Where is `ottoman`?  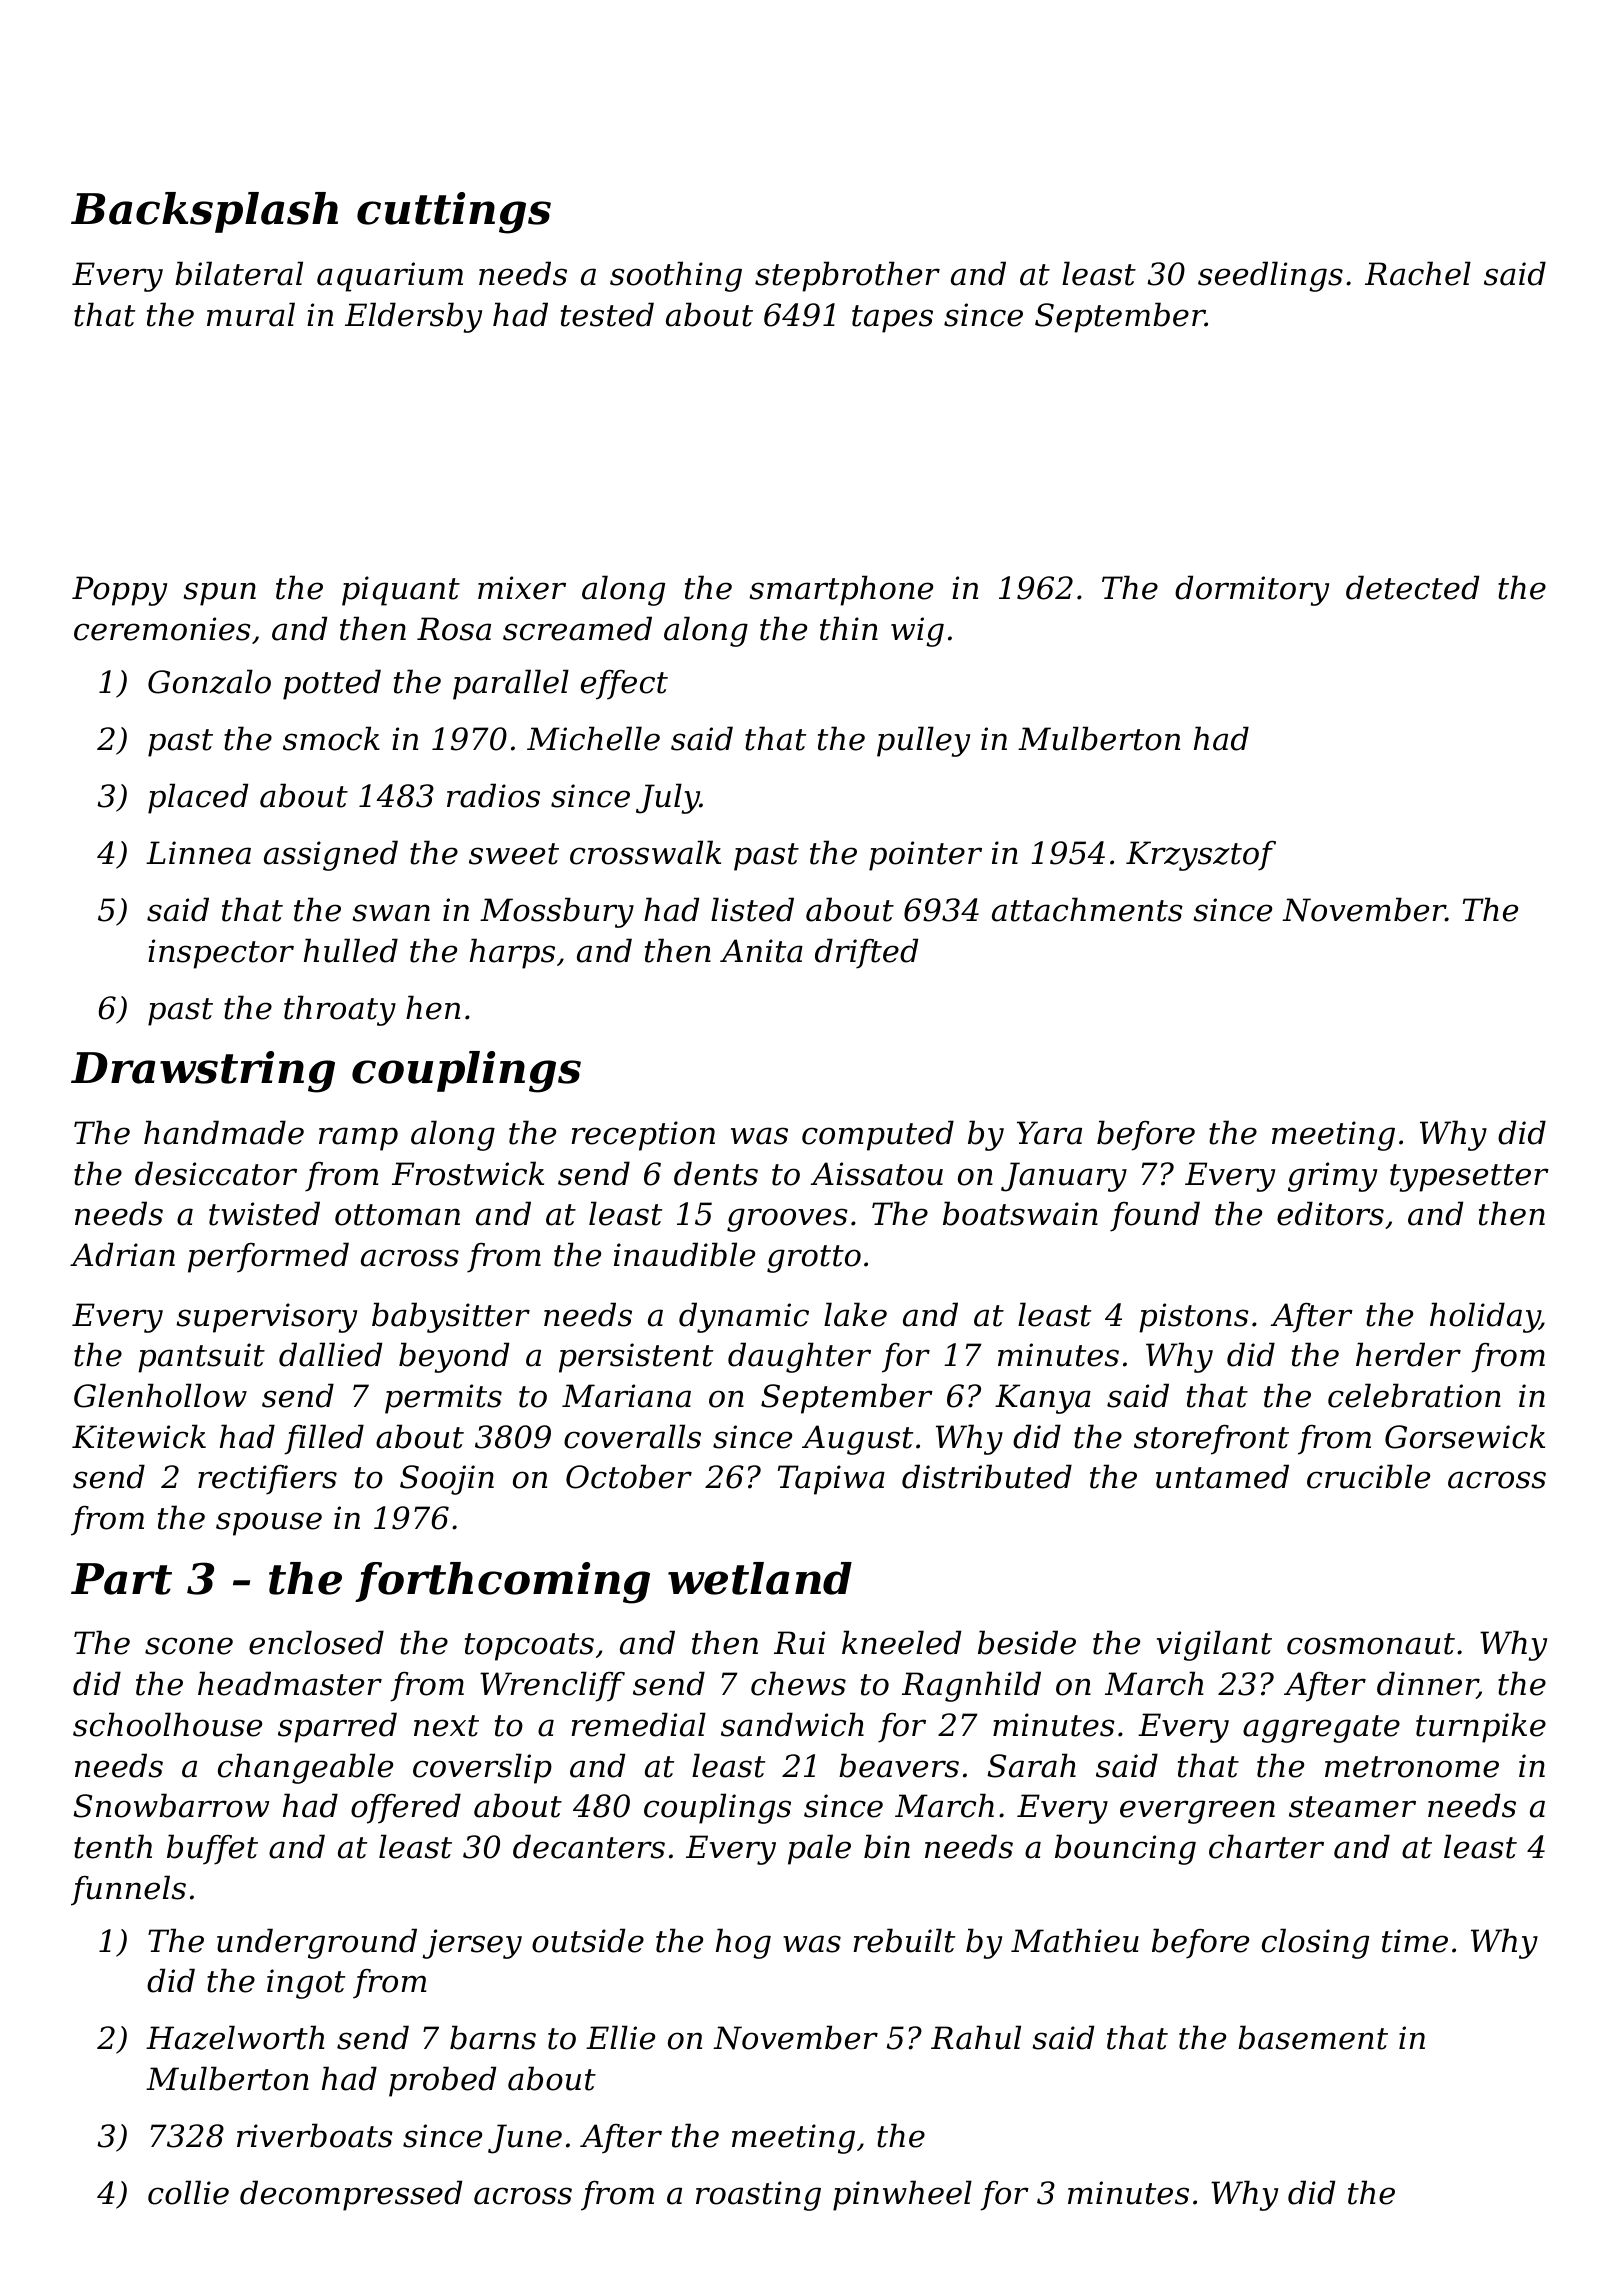
ottoman is located at coordinates (397, 1215).
